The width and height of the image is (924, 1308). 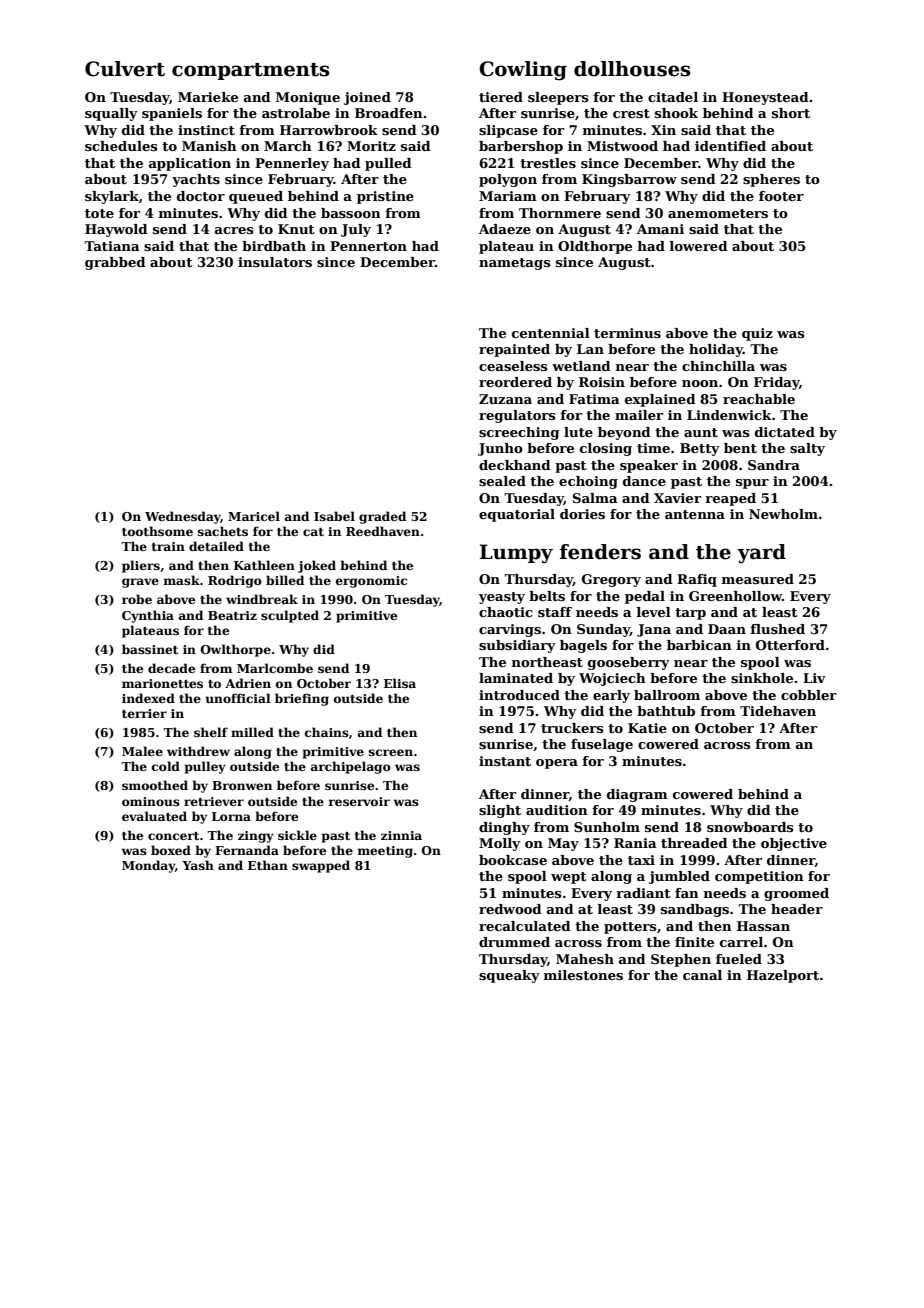 I want to click on Moritz, so click(x=371, y=146).
